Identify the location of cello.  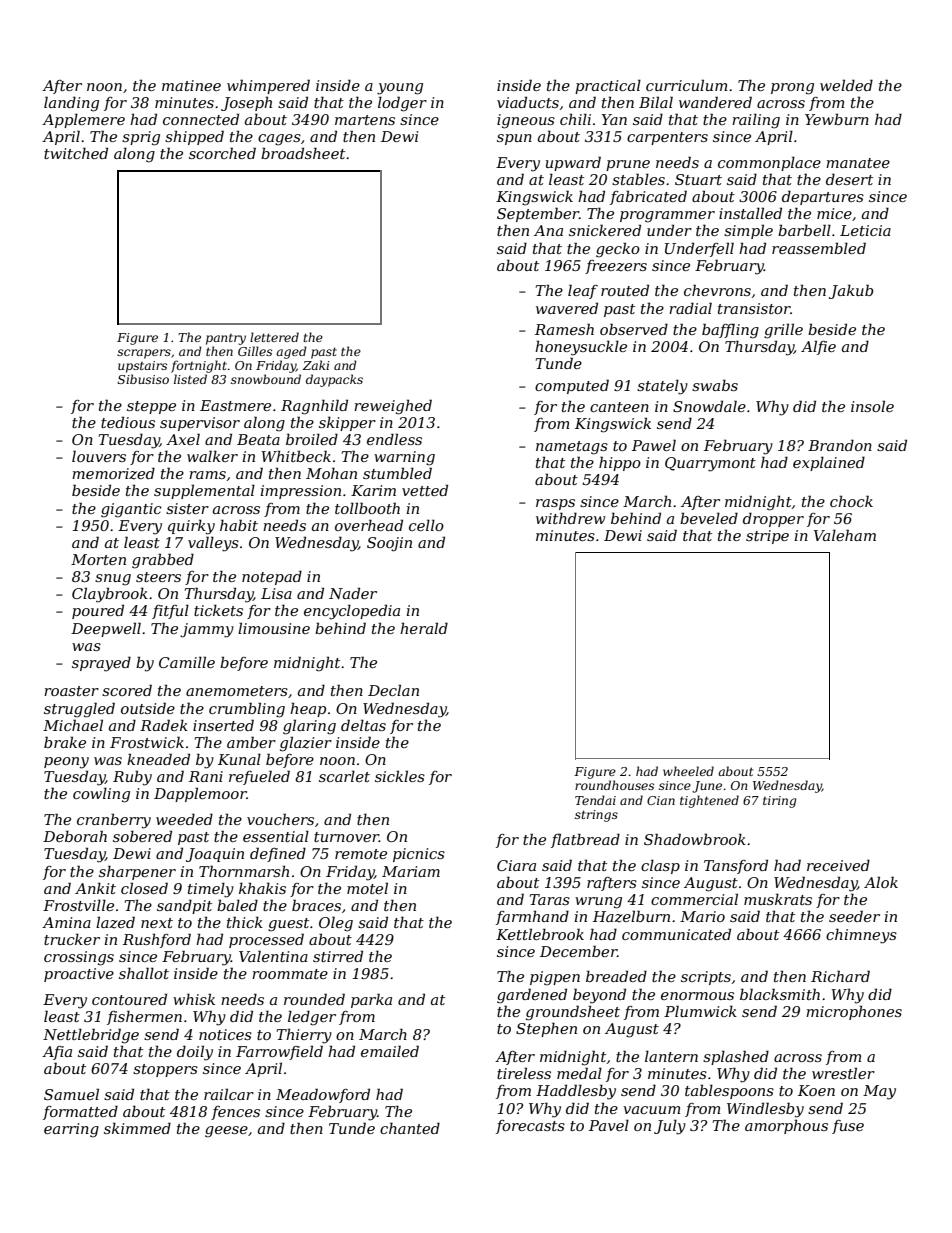
(426, 525).
